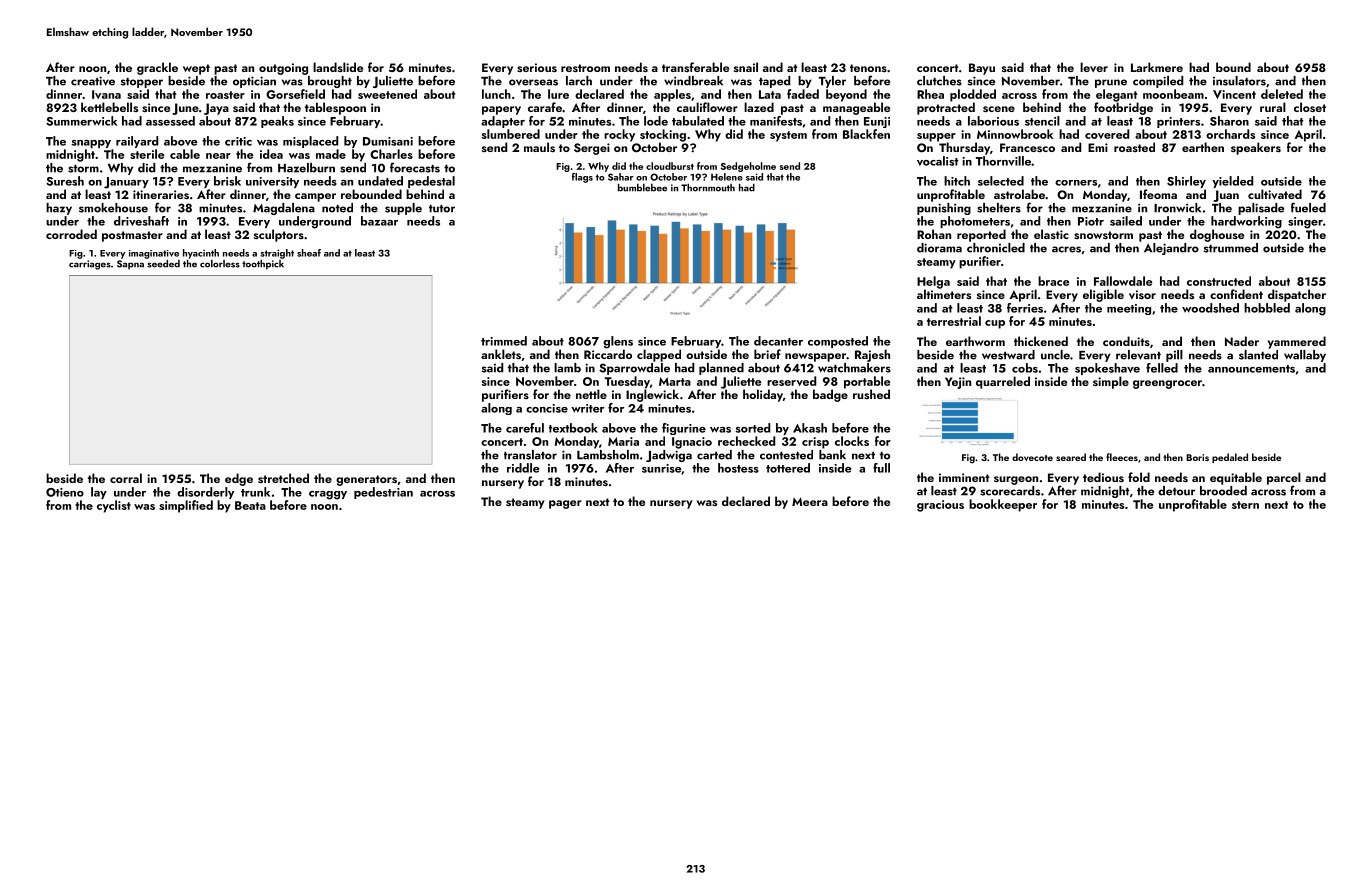 This page has height=887, width=1372. Describe the element at coordinates (933, 282) in the page. I see `Helga` at that location.
